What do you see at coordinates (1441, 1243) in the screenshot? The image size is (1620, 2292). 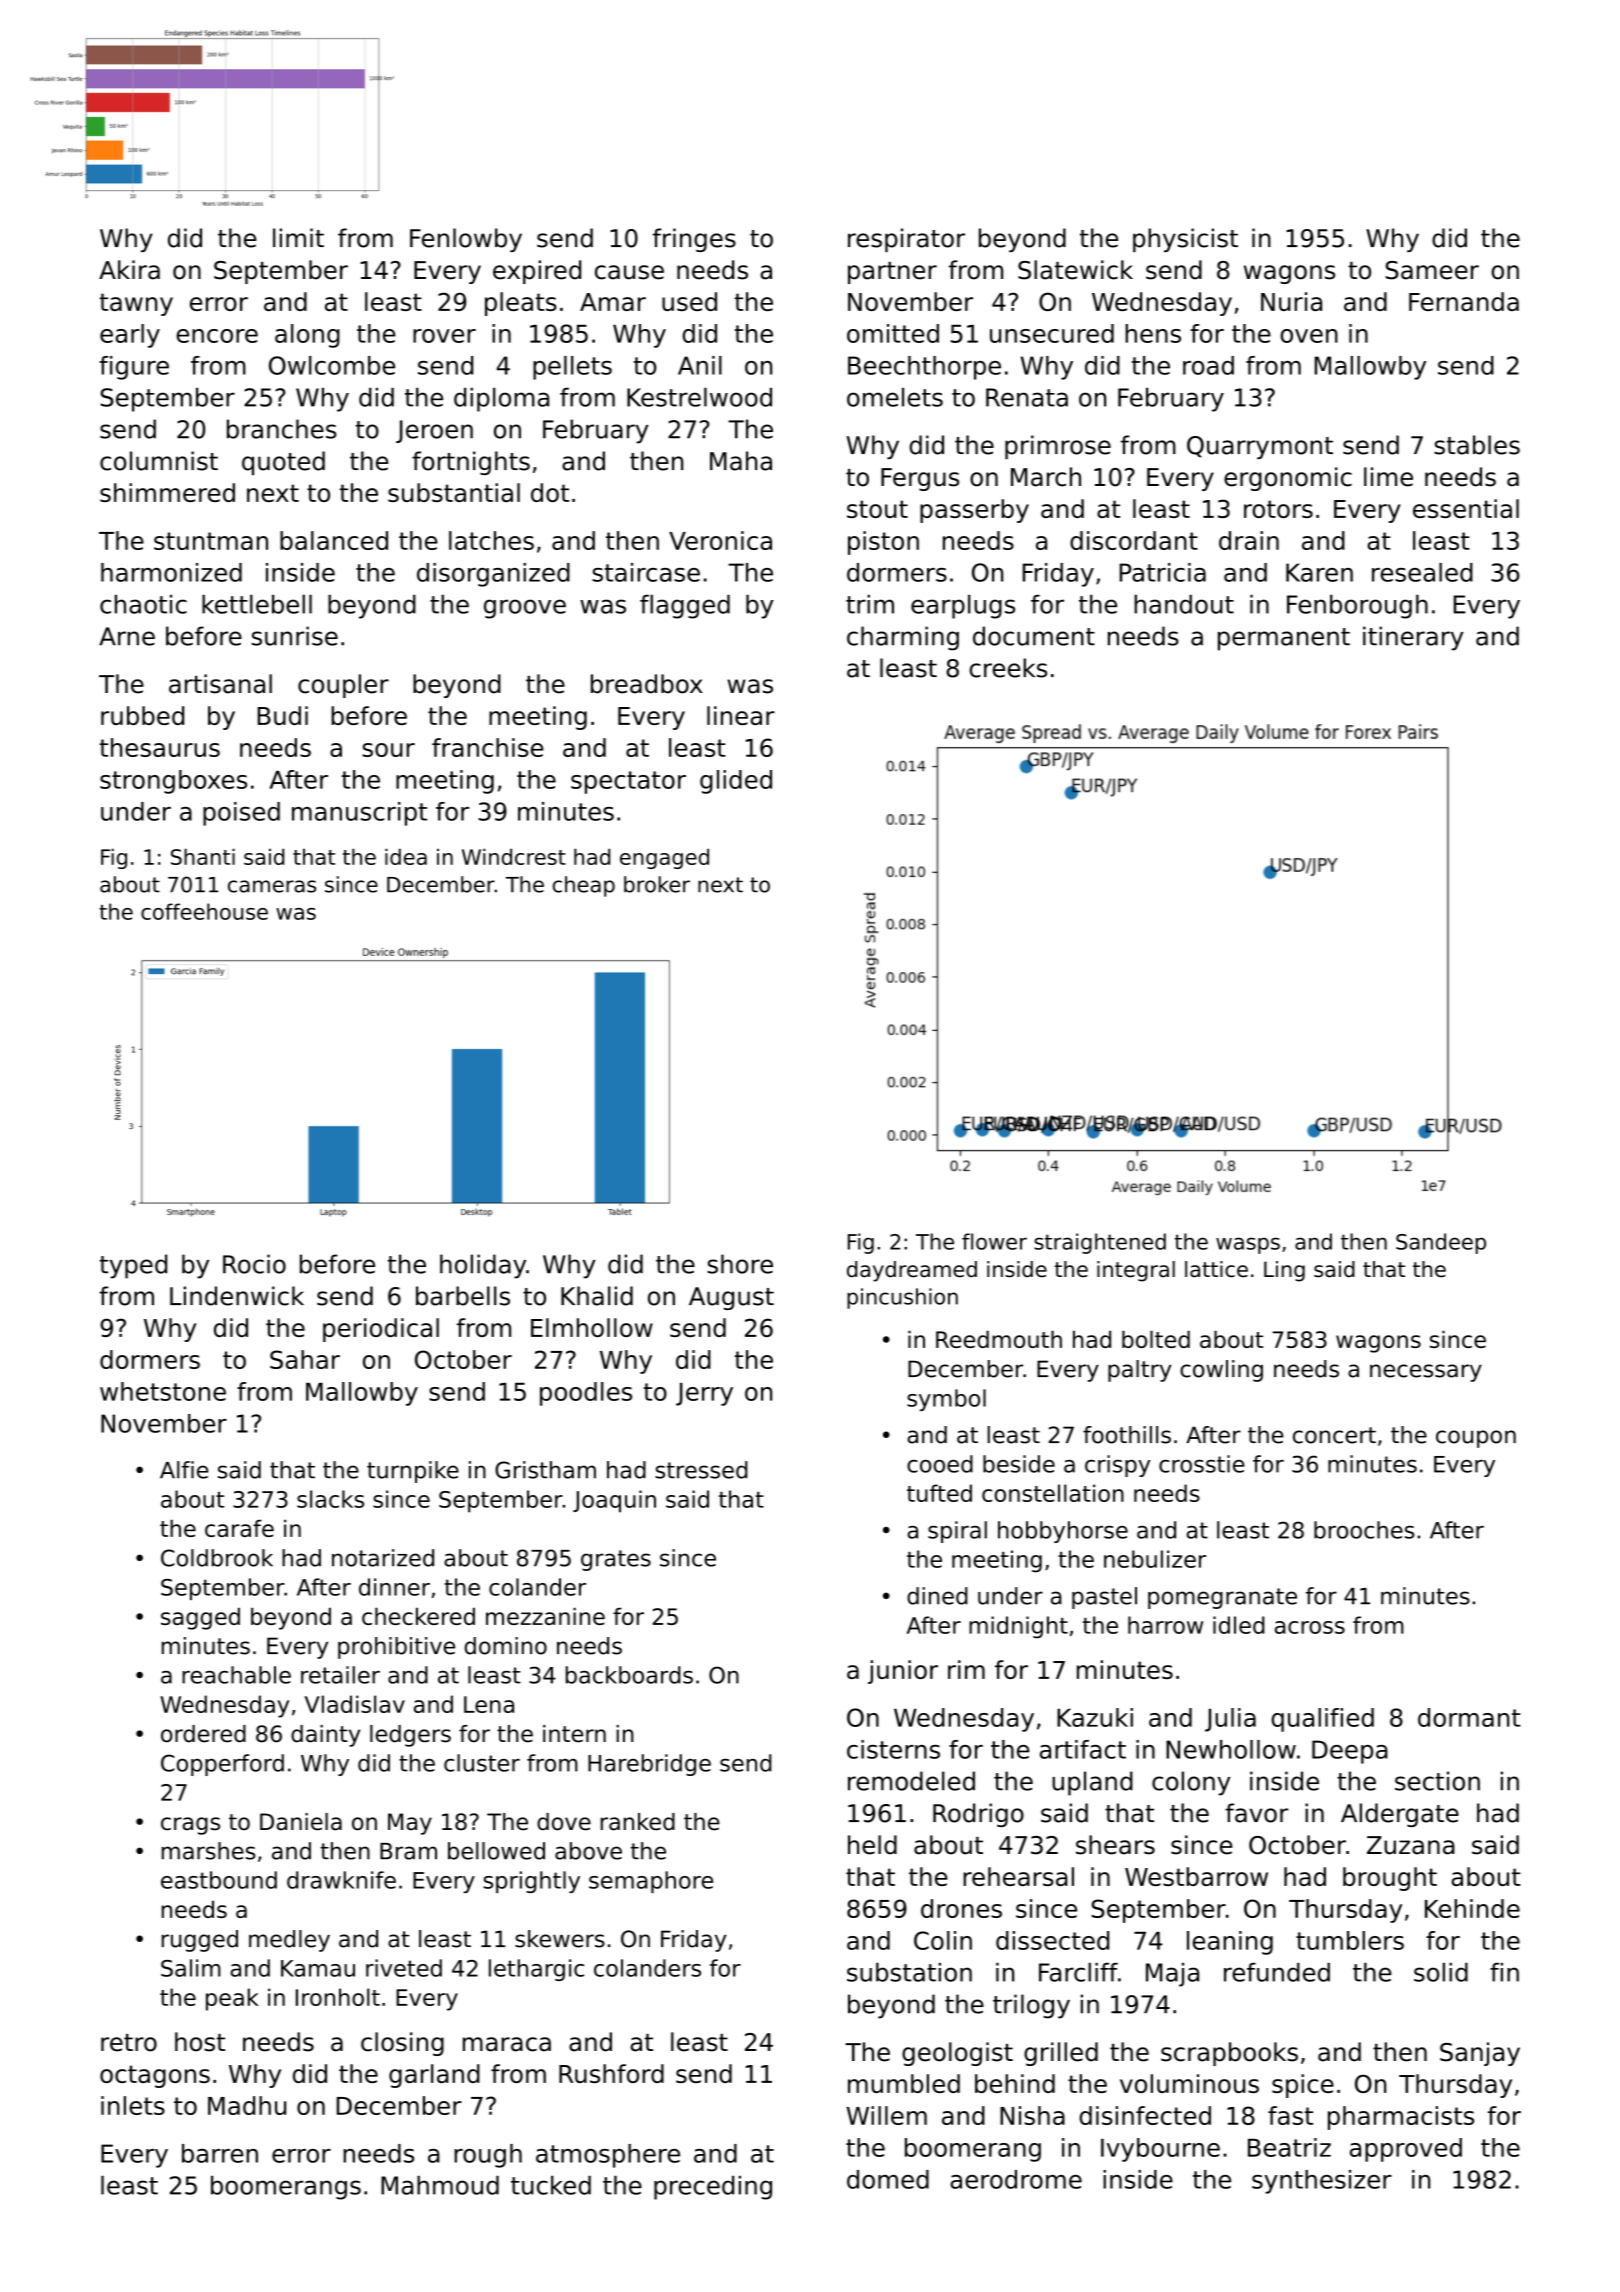 I see `Sandeep` at bounding box center [1441, 1243].
